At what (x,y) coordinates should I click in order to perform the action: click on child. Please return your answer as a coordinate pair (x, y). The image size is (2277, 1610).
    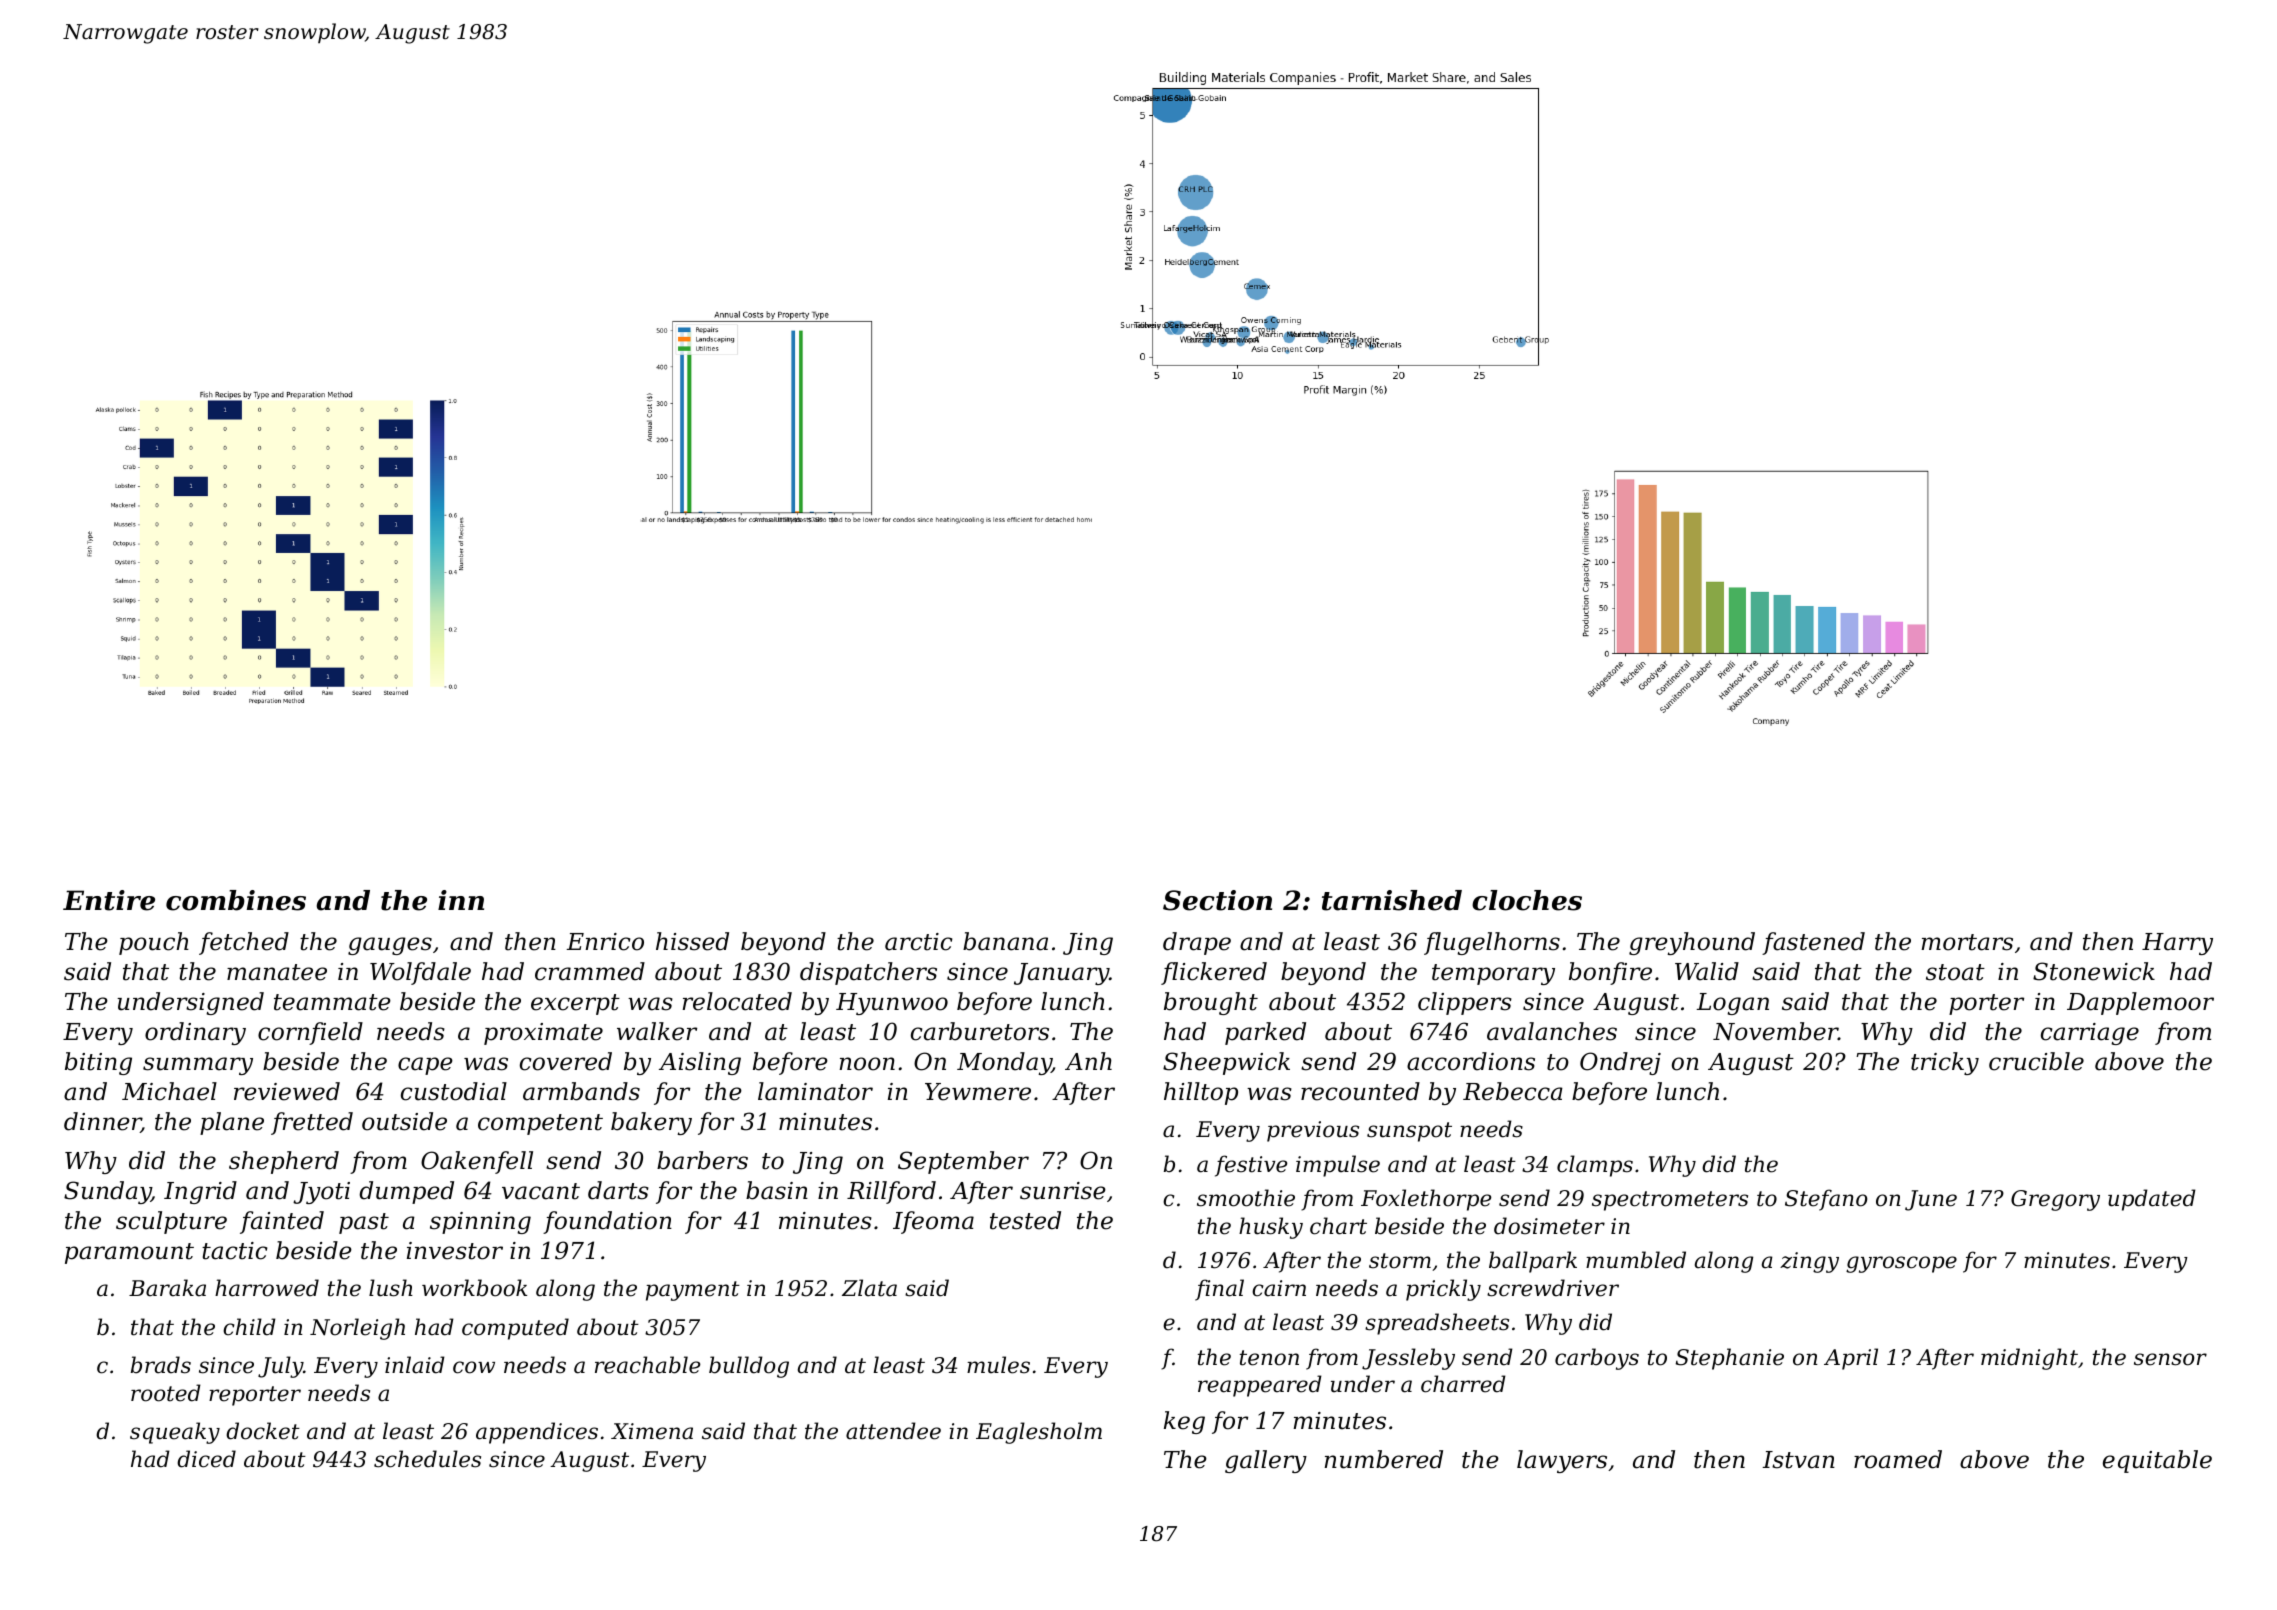
    Looking at the image, I should click on (249, 1327).
